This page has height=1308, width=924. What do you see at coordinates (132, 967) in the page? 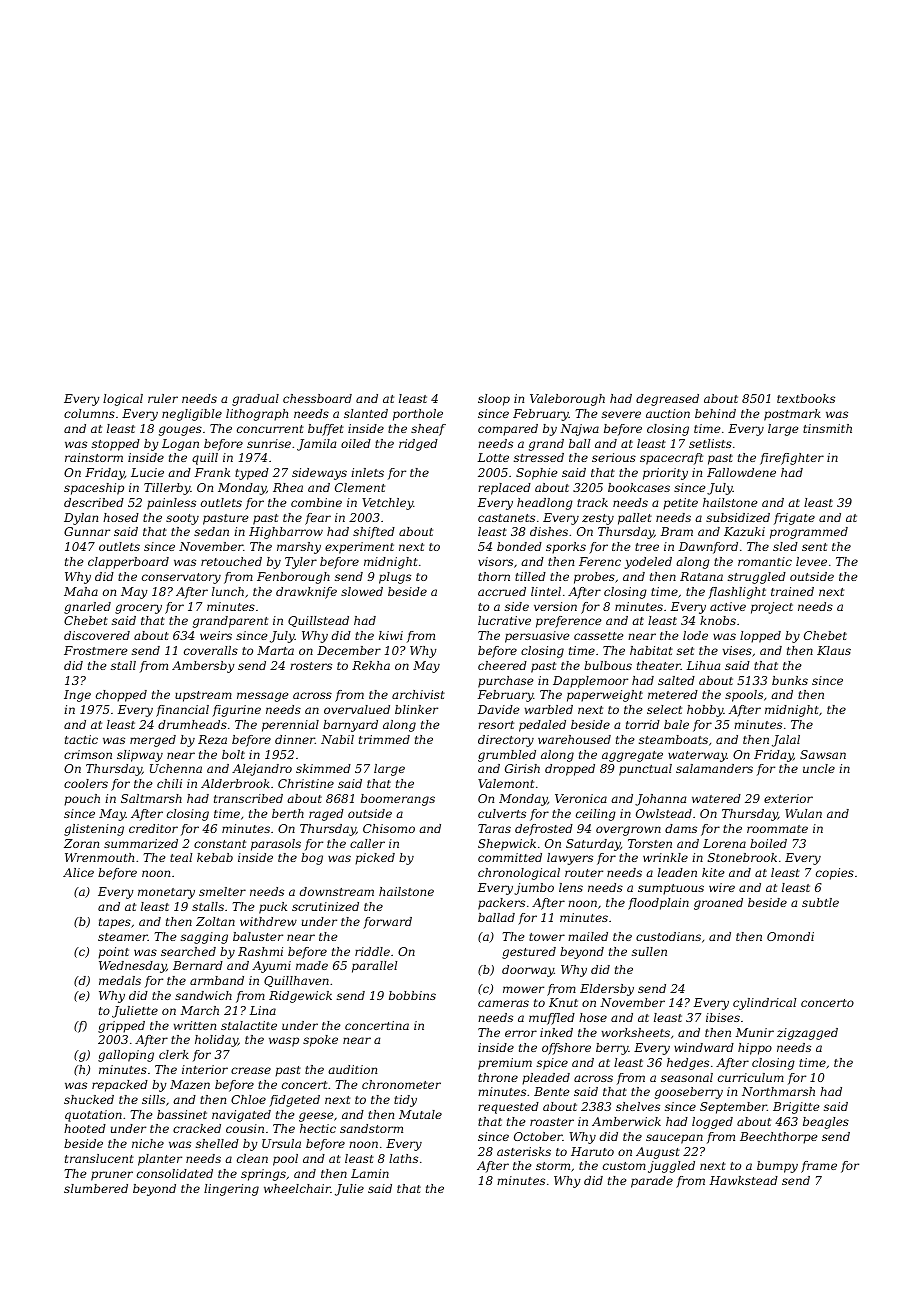
I see `Wednesday` at bounding box center [132, 967].
